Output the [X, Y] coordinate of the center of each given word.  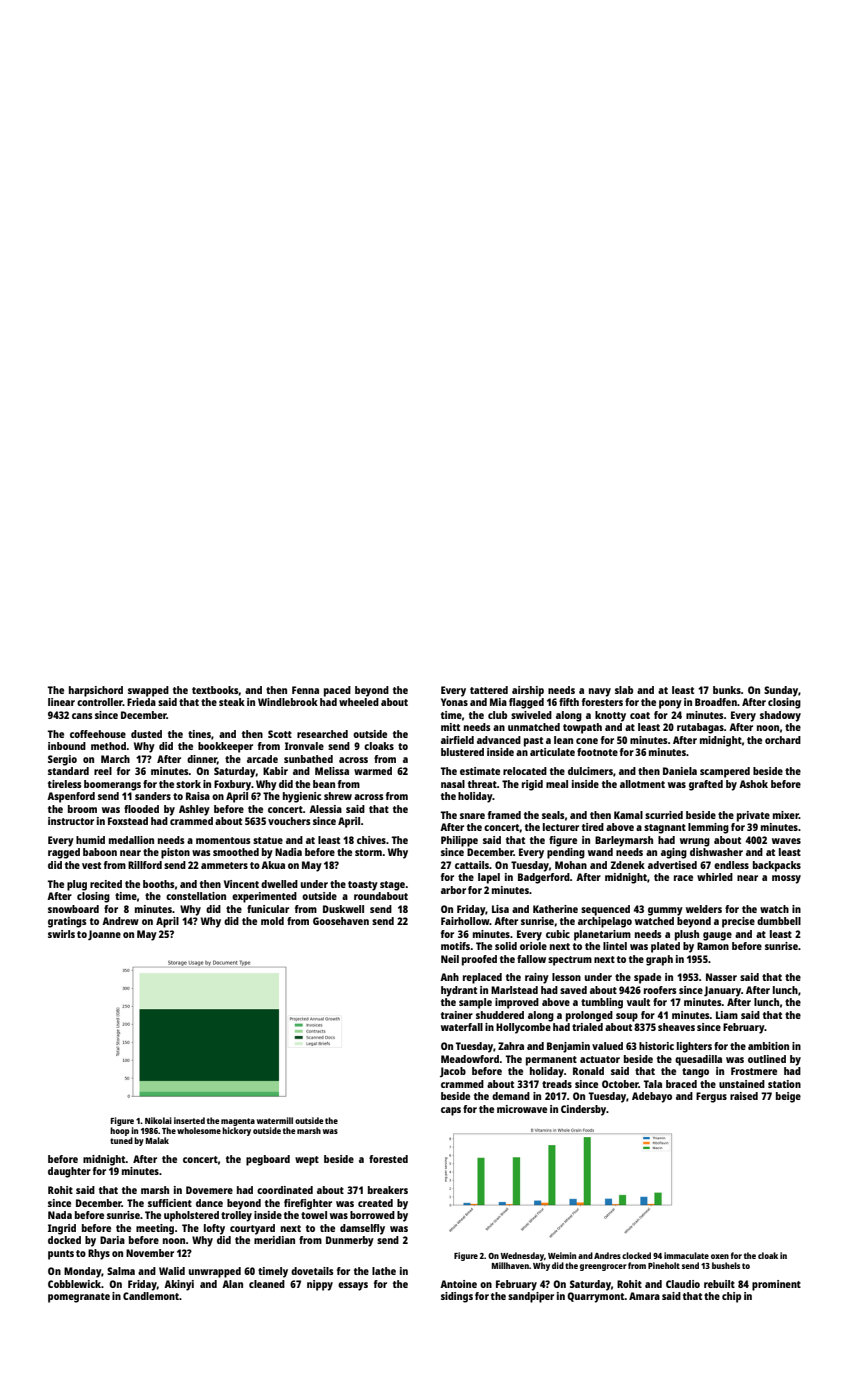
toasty [363, 886]
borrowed [372, 1215]
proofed [479, 960]
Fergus [711, 1097]
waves [786, 841]
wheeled [359, 702]
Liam [727, 1015]
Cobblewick [74, 1284]
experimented [264, 897]
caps [451, 1111]
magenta [238, 1122]
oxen [720, 1256]
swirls [61, 934]
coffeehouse [98, 734]
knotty [610, 716]
